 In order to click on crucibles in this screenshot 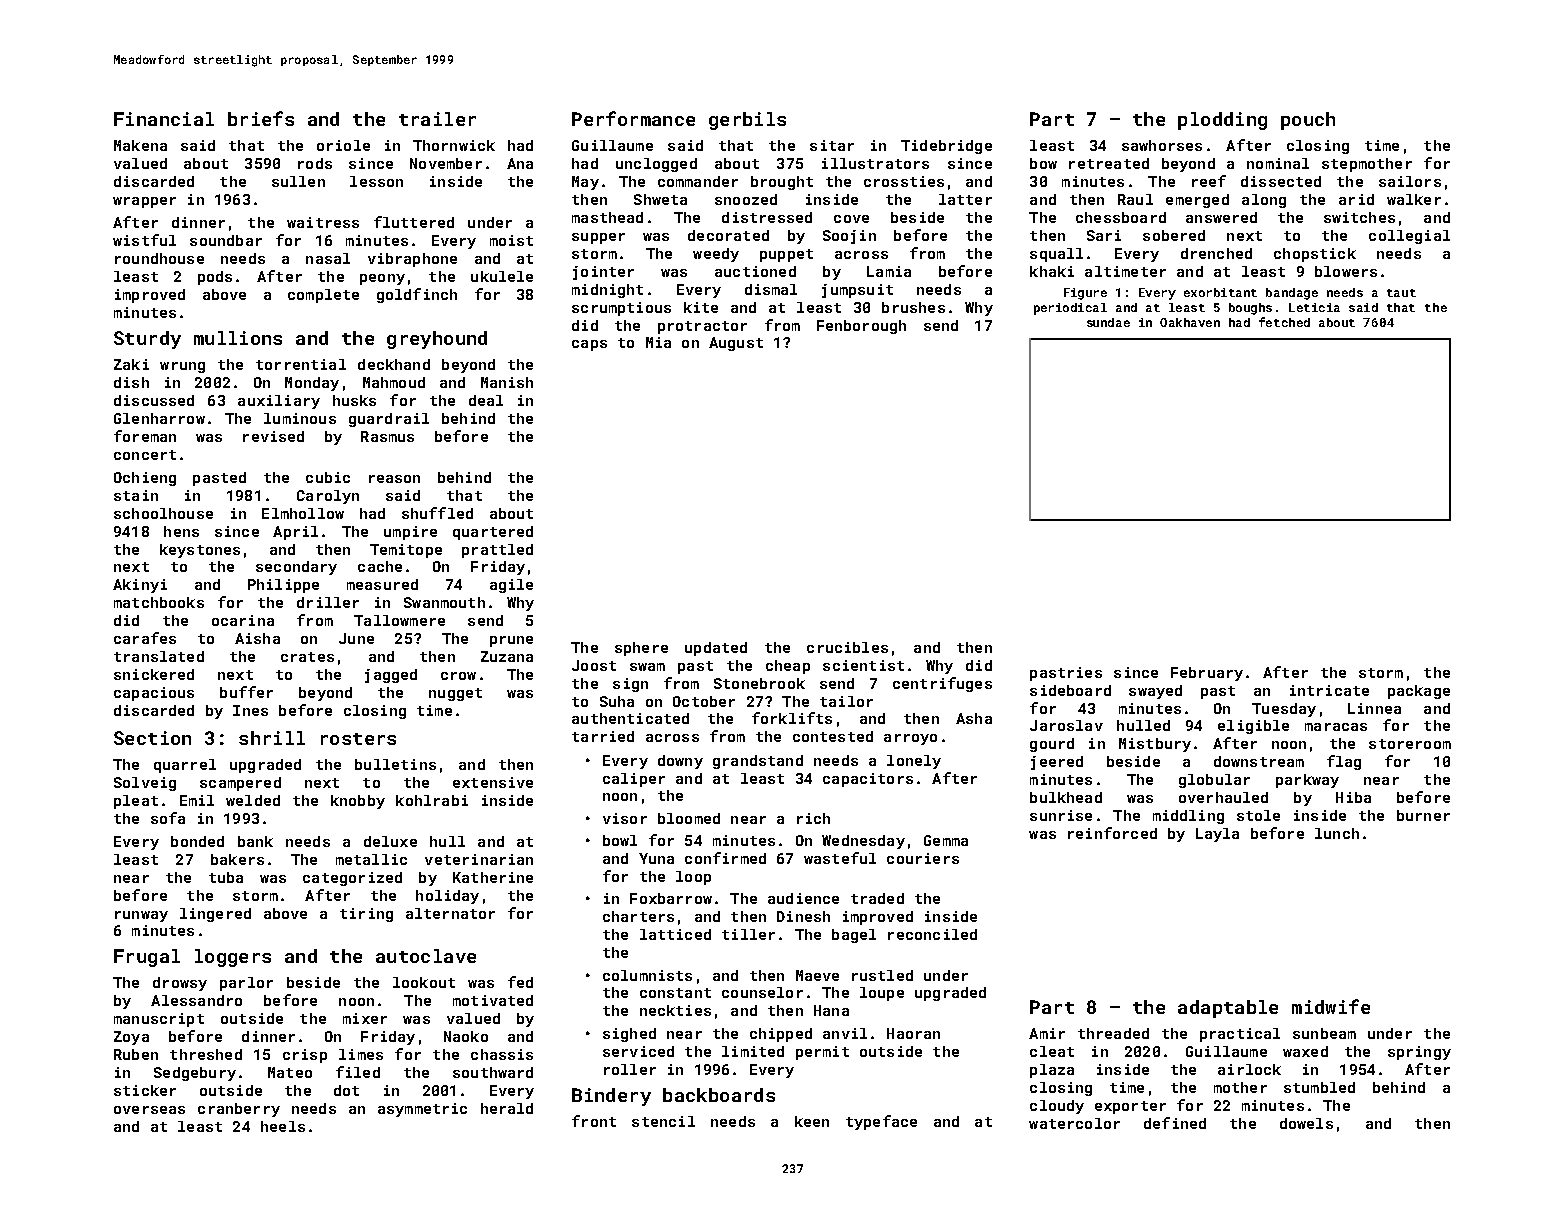, I will do `click(847, 647)`.
